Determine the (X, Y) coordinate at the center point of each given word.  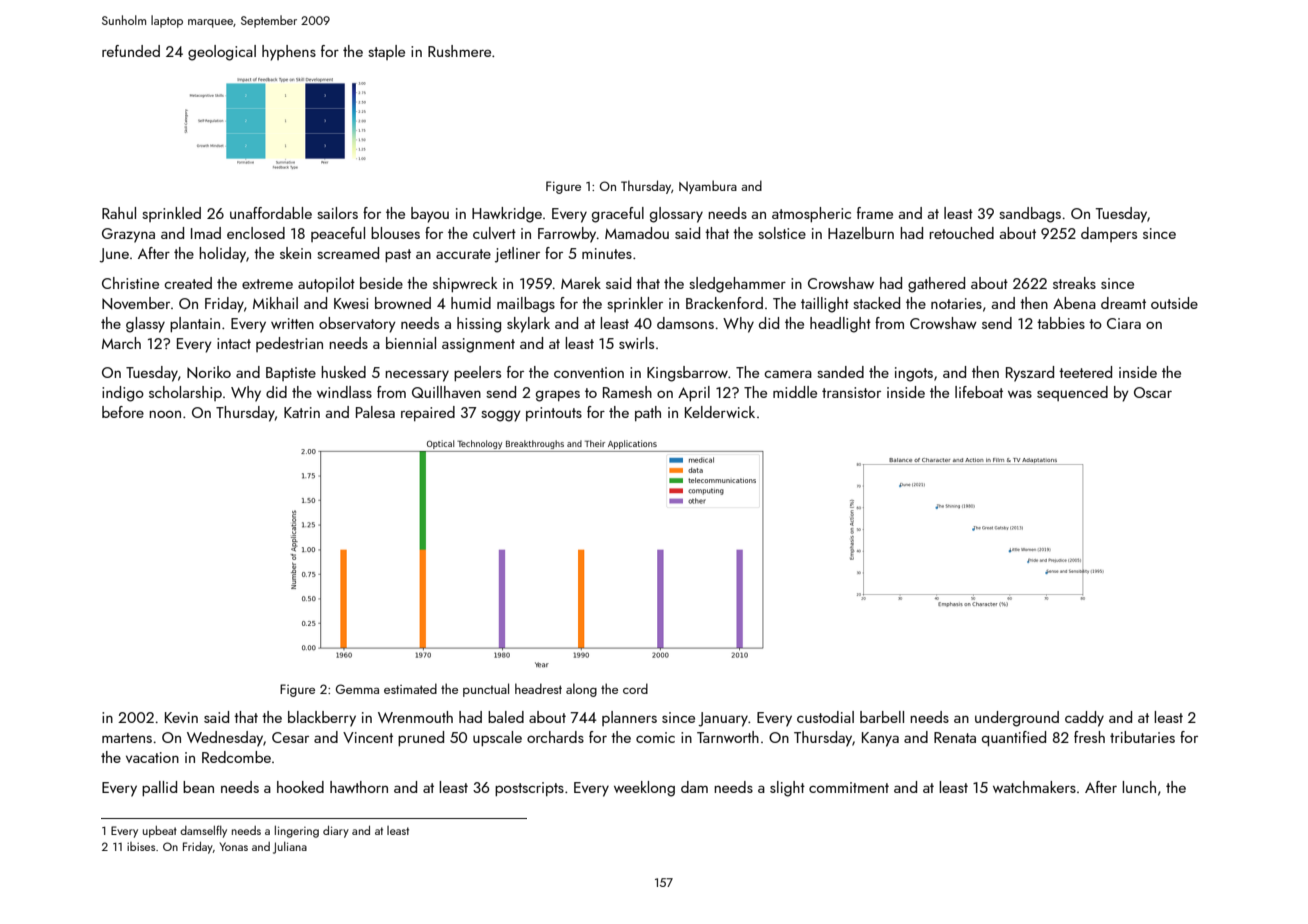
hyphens (289, 53)
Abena (1074, 303)
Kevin (181, 717)
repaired (428, 413)
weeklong (644, 789)
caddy (1084, 719)
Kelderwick (720, 412)
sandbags (1030, 215)
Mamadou (637, 233)
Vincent (368, 737)
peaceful (338, 234)
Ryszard (1030, 374)
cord (635, 688)
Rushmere (459, 51)
